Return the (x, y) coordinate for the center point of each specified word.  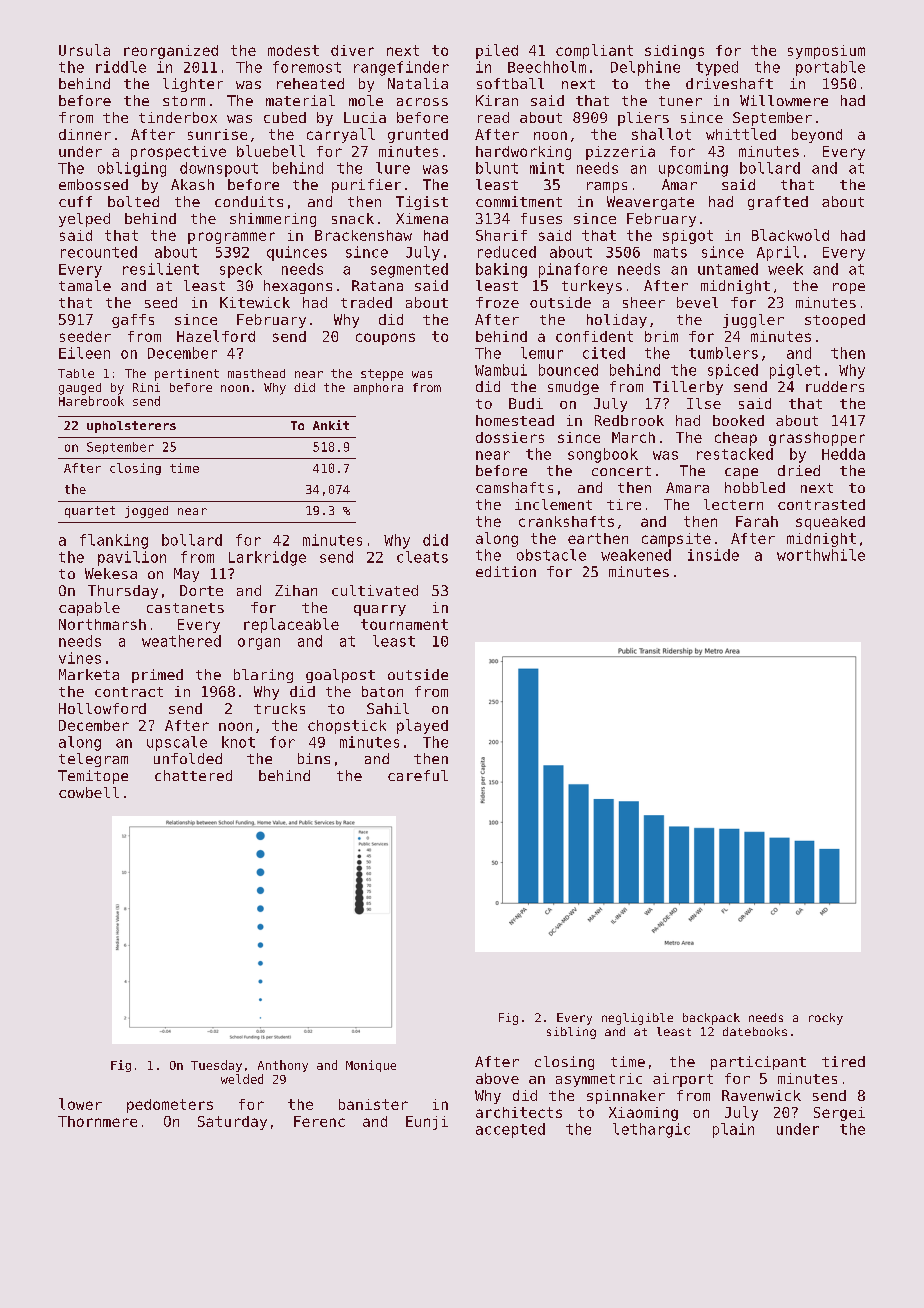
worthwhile (821, 555)
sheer (644, 302)
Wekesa (111, 573)
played (422, 726)
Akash (192, 184)
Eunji (427, 1123)
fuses (541, 218)
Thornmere (97, 1121)
